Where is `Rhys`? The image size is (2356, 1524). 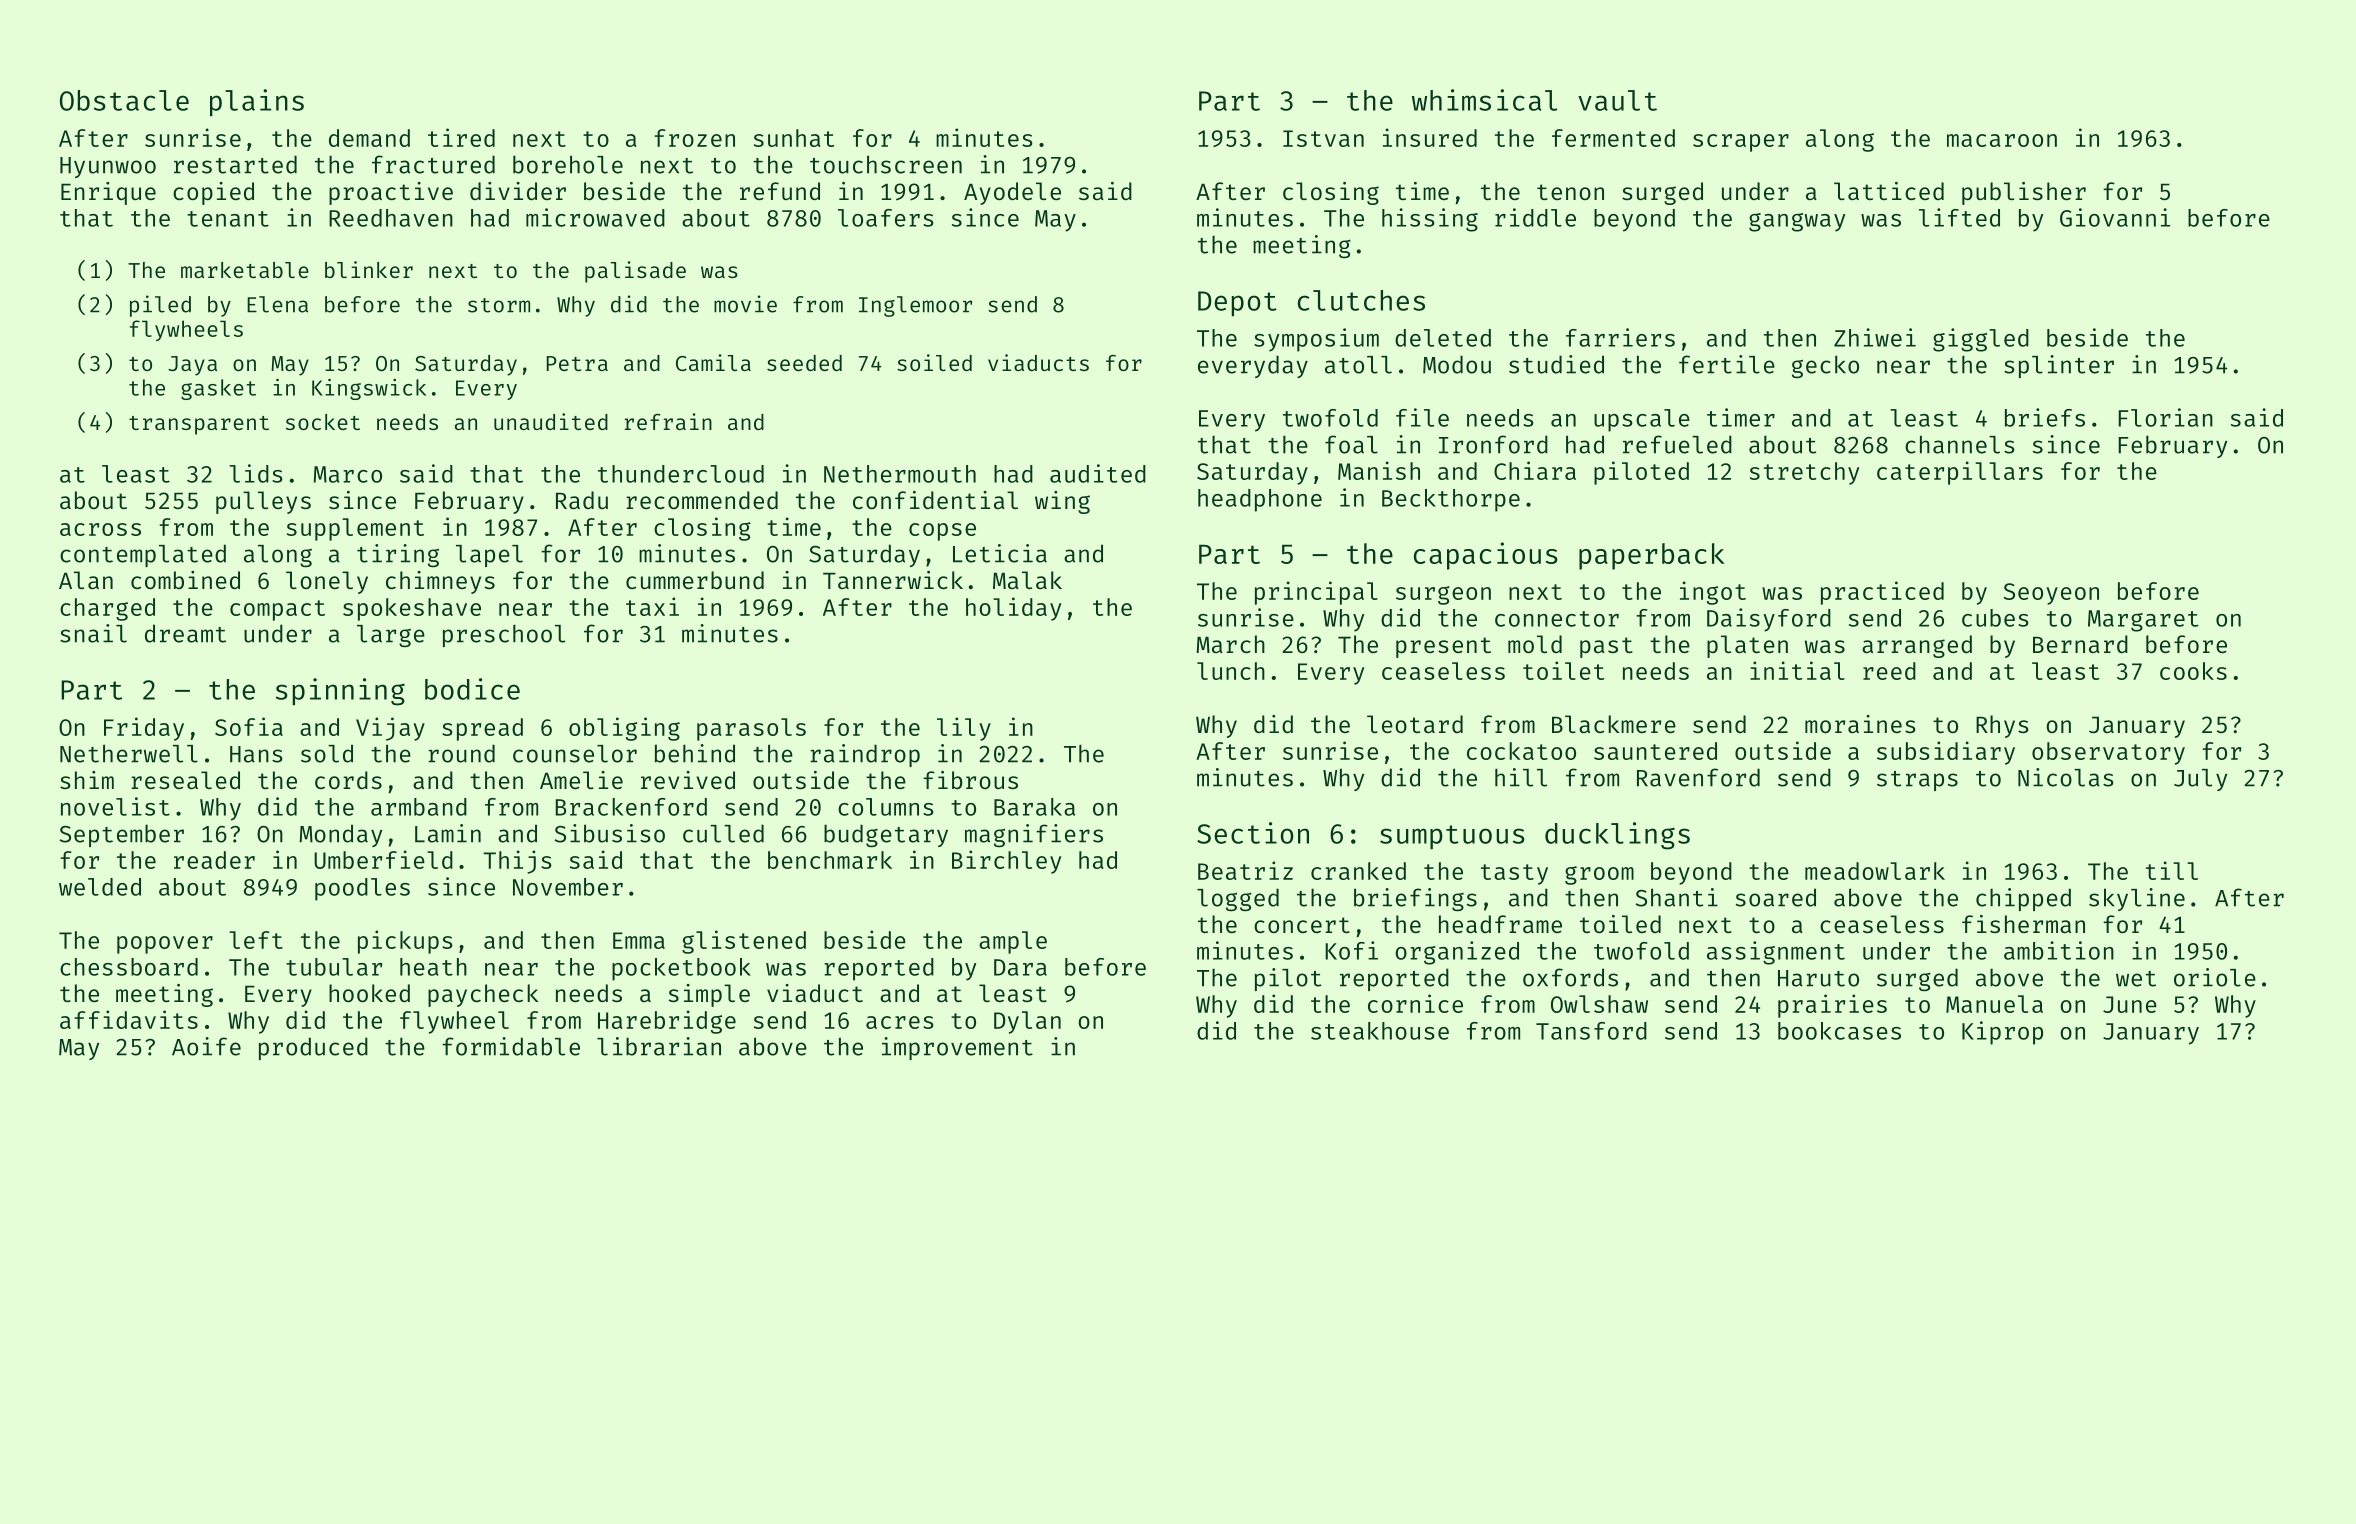 Rhys is located at coordinates (2002, 726).
